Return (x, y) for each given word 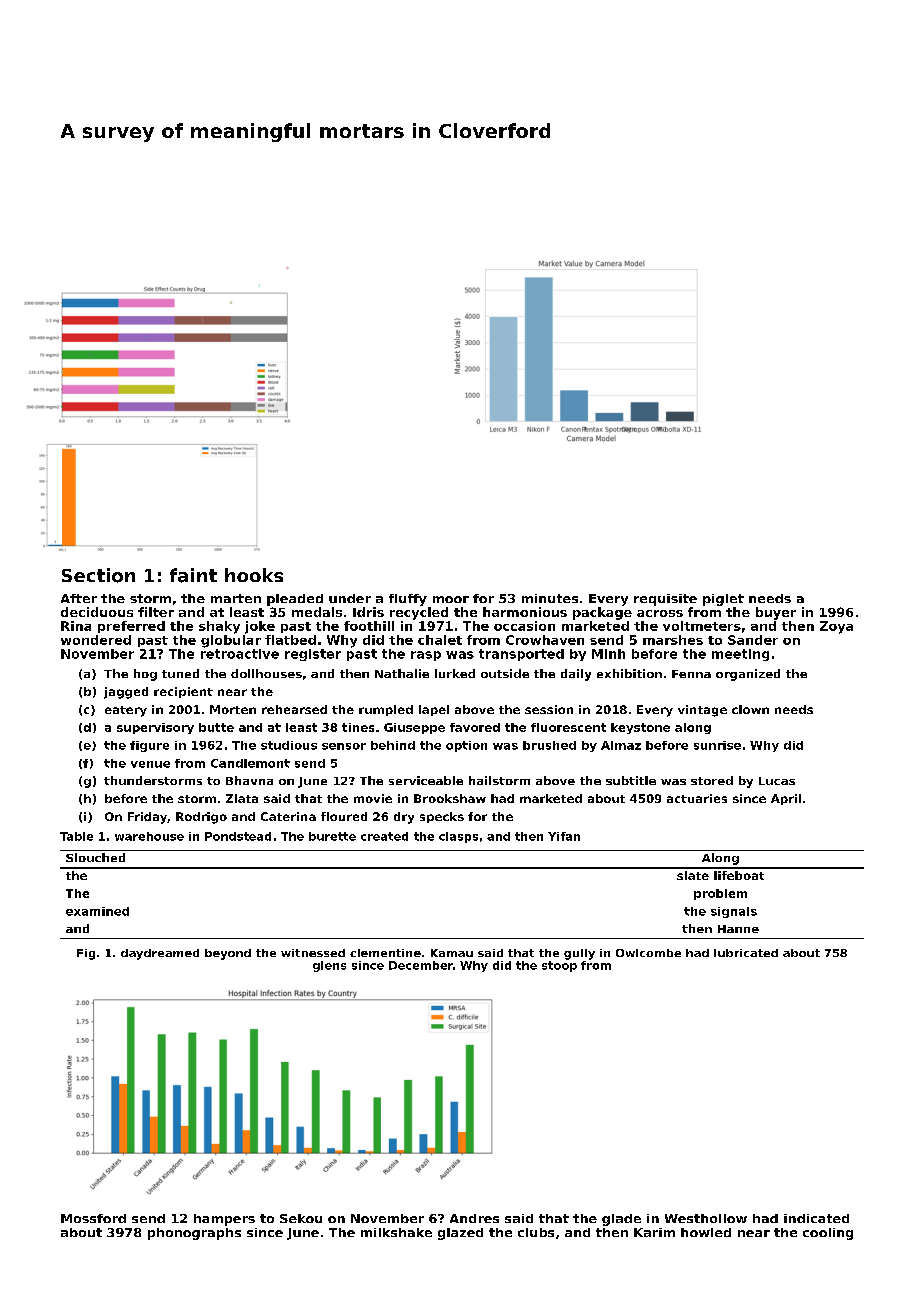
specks (442, 817)
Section (98, 575)
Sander (753, 640)
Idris (368, 612)
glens (329, 966)
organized (748, 675)
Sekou (301, 1218)
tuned (180, 673)
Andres (474, 1218)
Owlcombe (648, 953)
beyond (228, 954)
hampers (224, 1220)
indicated (816, 1218)
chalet (440, 640)
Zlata (242, 798)
